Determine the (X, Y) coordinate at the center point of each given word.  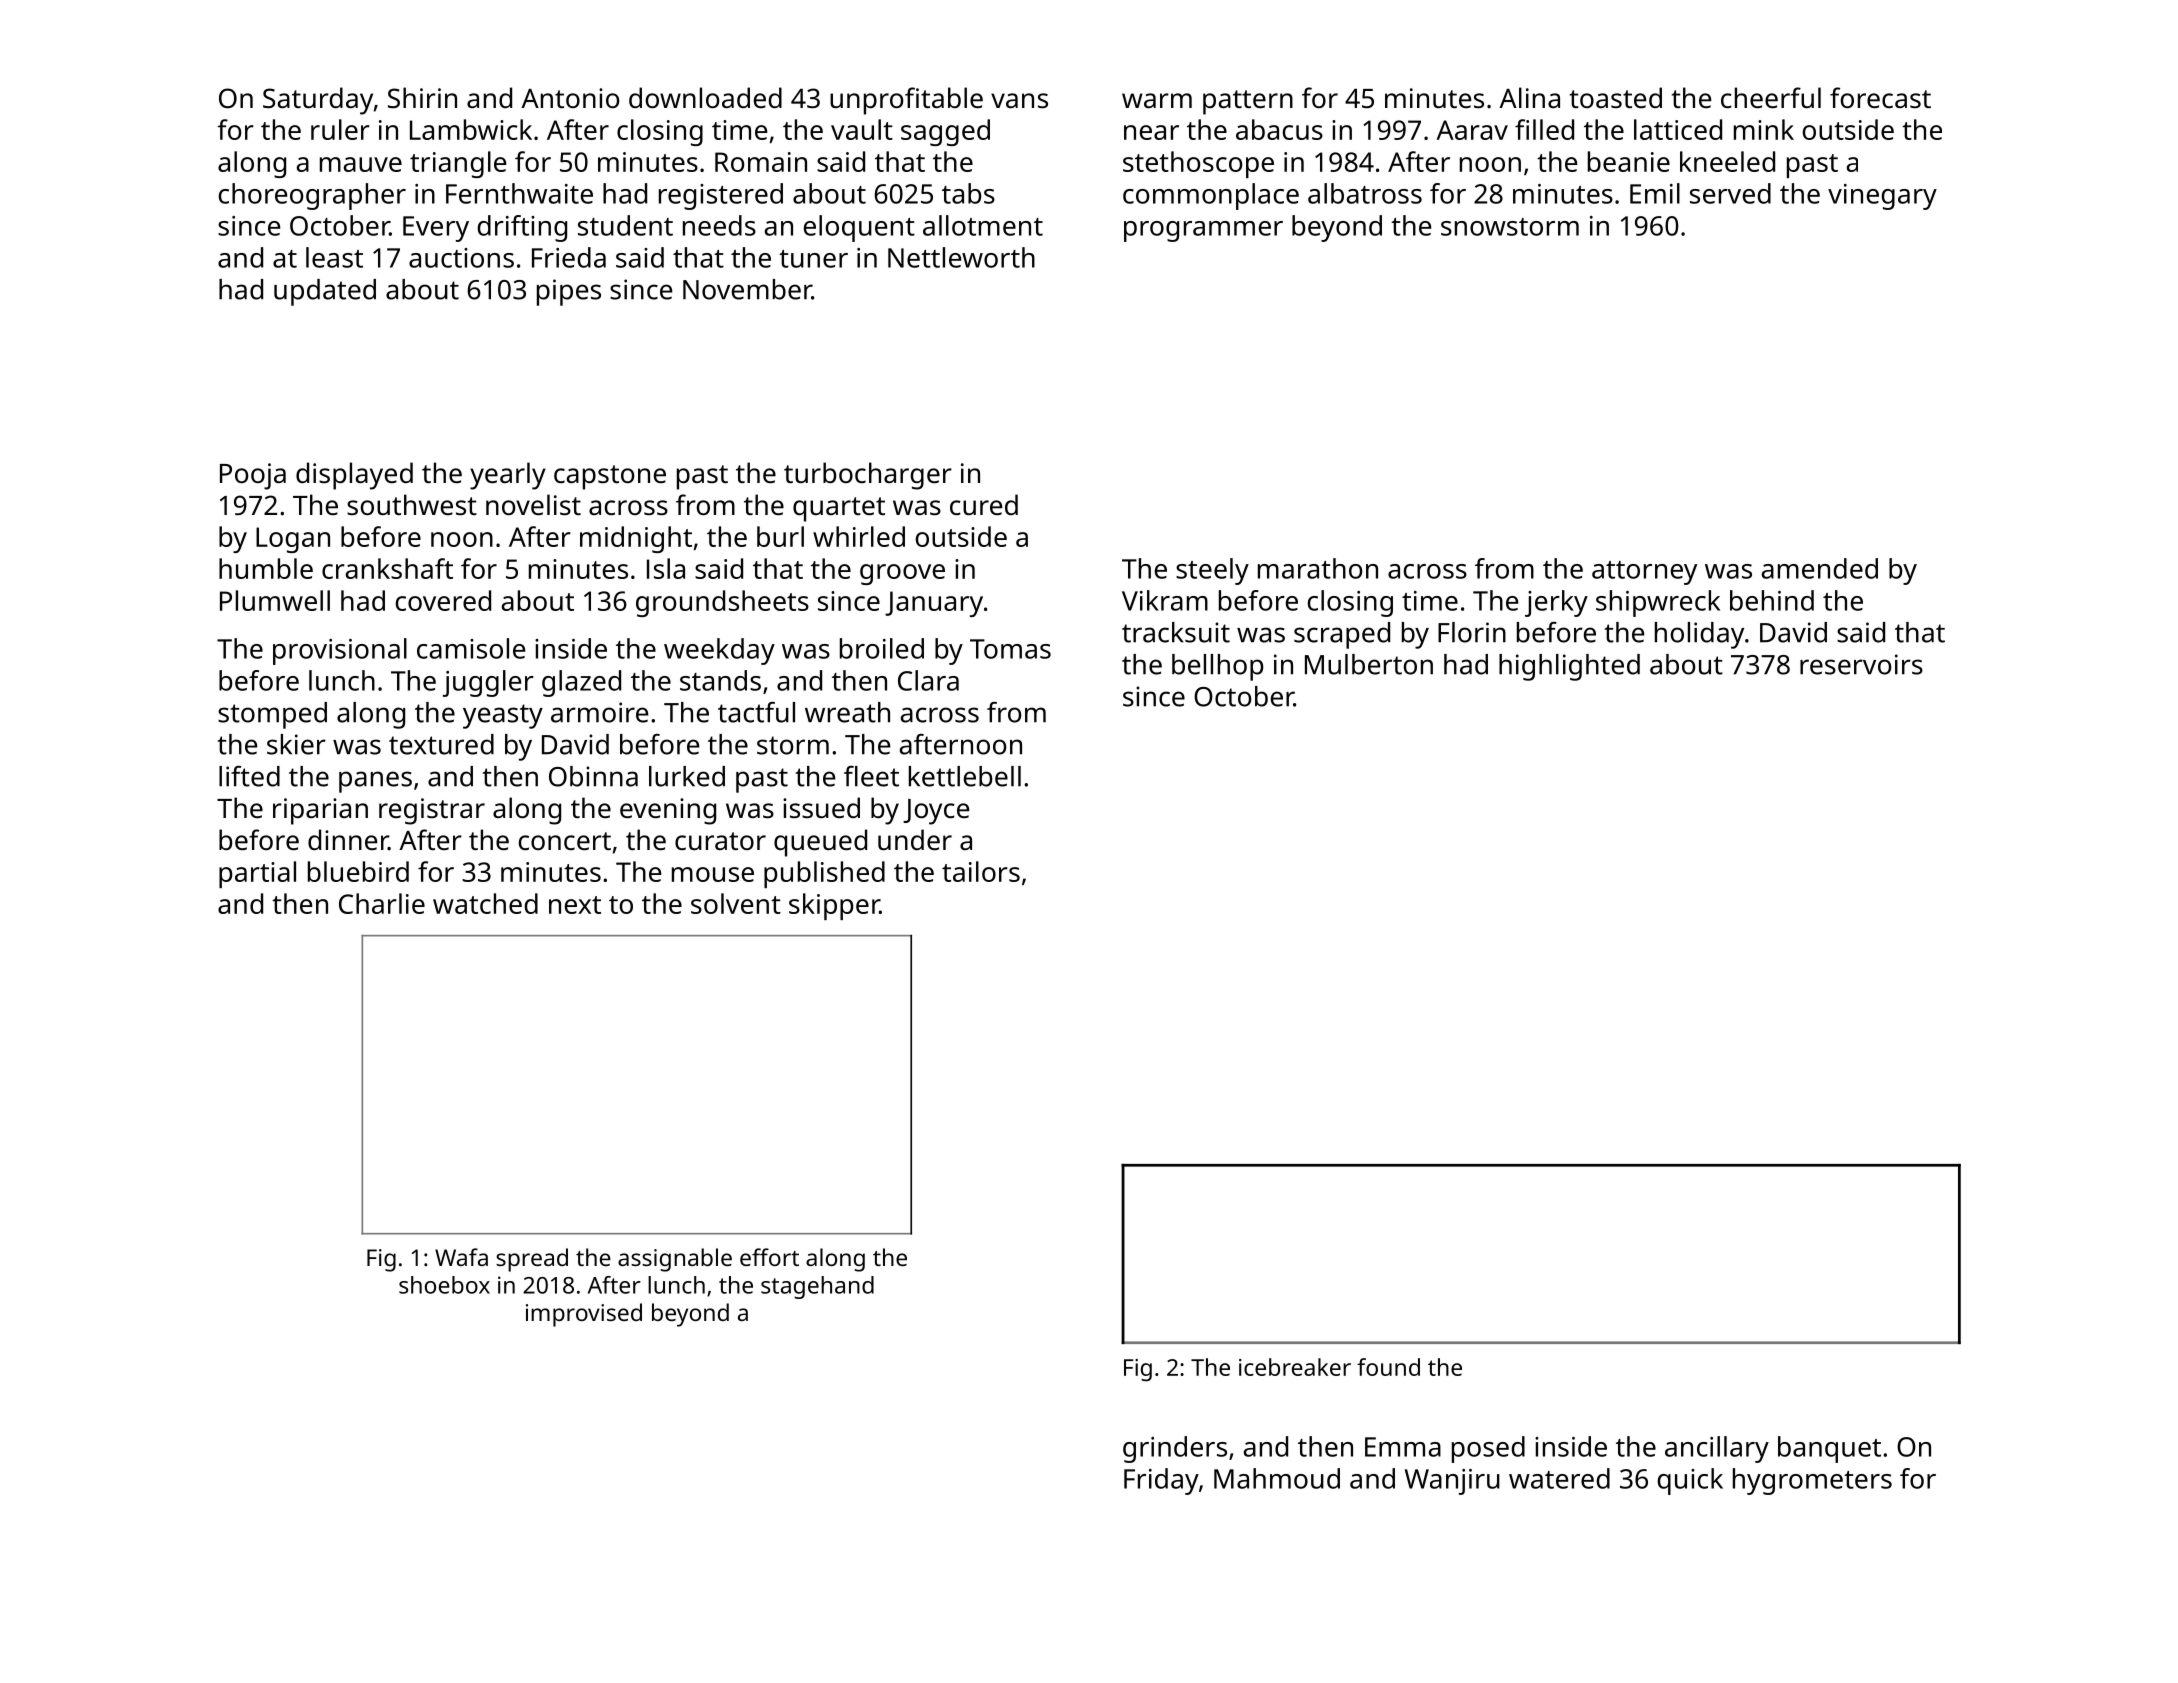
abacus (1279, 129)
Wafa (461, 1257)
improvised (584, 1315)
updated (325, 292)
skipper (834, 906)
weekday (719, 651)
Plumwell (275, 600)
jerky (1556, 603)
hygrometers (1812, 1481)
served (1730, 193)
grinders (1175, 1449)
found (1388, 1367)
